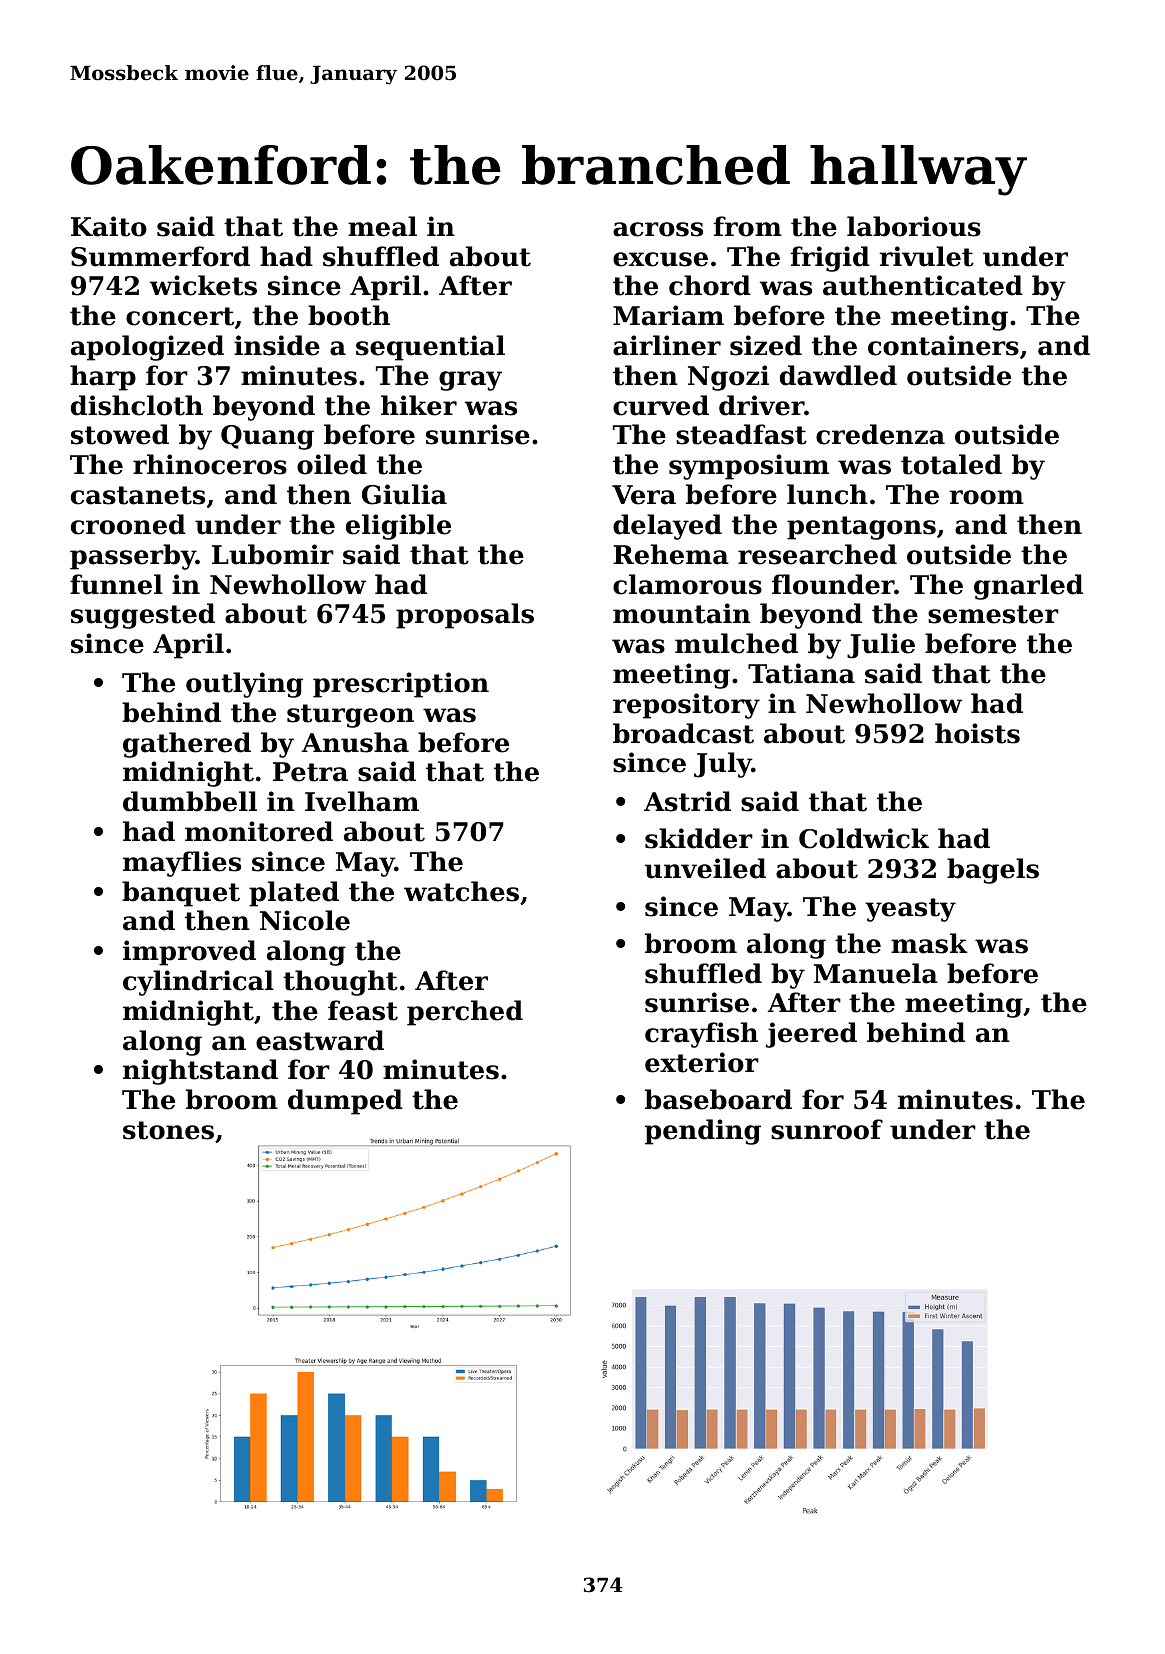  I want to click on Kaito, so click(109, 226).
